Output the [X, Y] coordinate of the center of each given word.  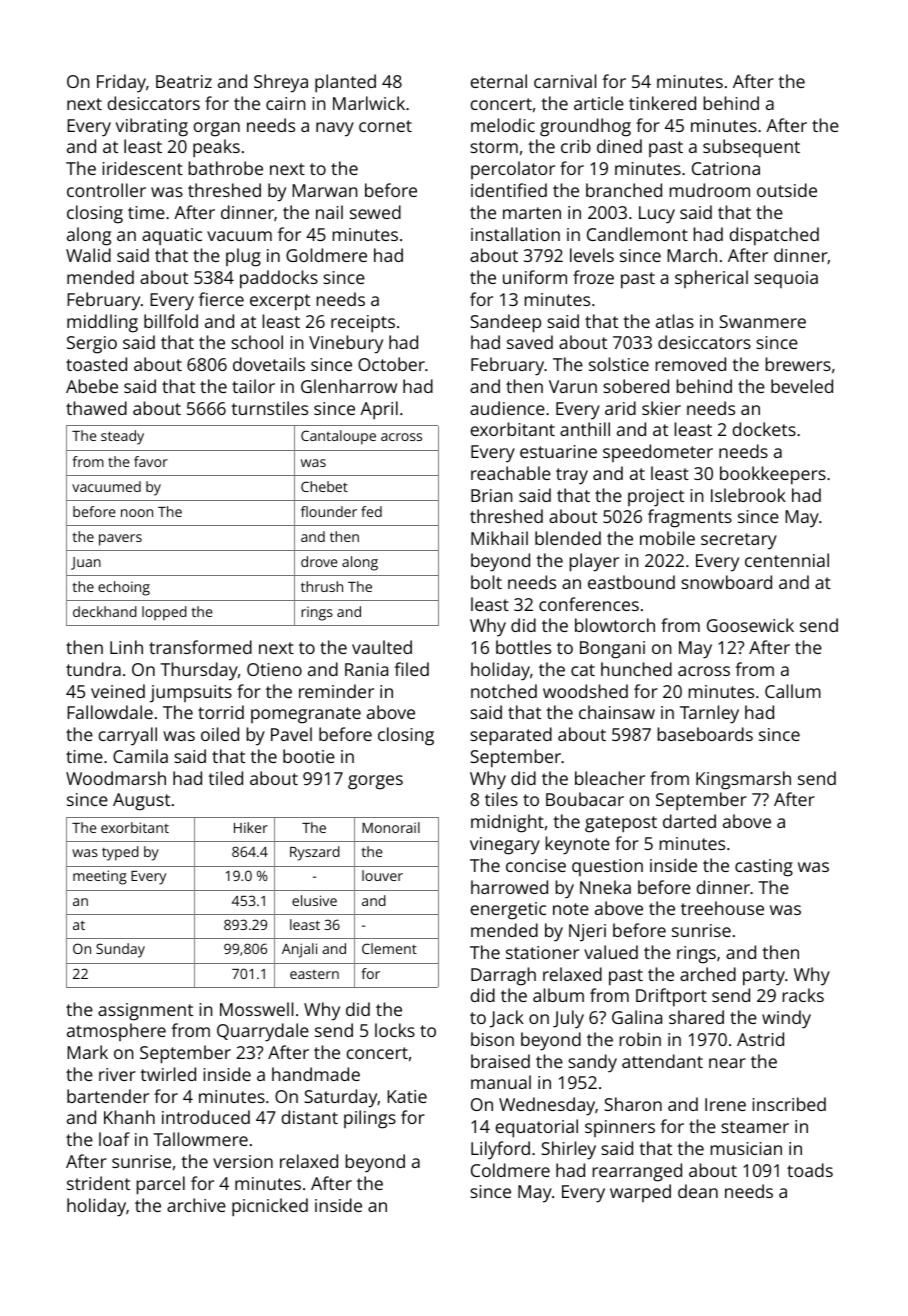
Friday [121, 83]
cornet [385, 126]
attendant [662, 1061]
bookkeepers [773, 475]
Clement [389, 948]
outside [787, 190]
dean [698, 1191]
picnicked [270, 1207]
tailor [253, 386]
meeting [100, 877]
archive [196, 1205]
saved [530, 342]
